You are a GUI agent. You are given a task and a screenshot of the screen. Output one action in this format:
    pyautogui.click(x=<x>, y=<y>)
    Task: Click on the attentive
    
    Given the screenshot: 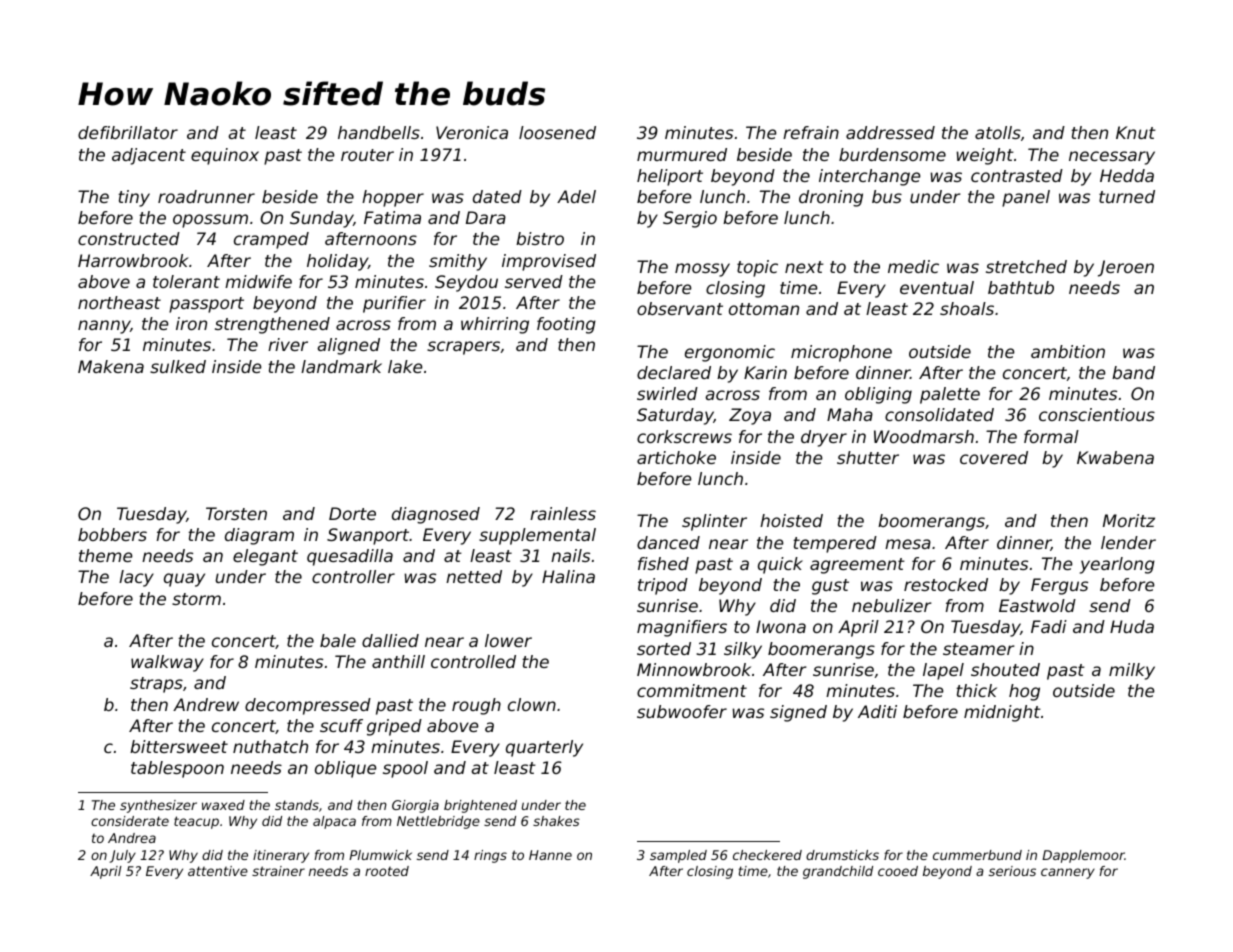 What is the action you would take?
    pyautogui.click(x=218, y=871)
